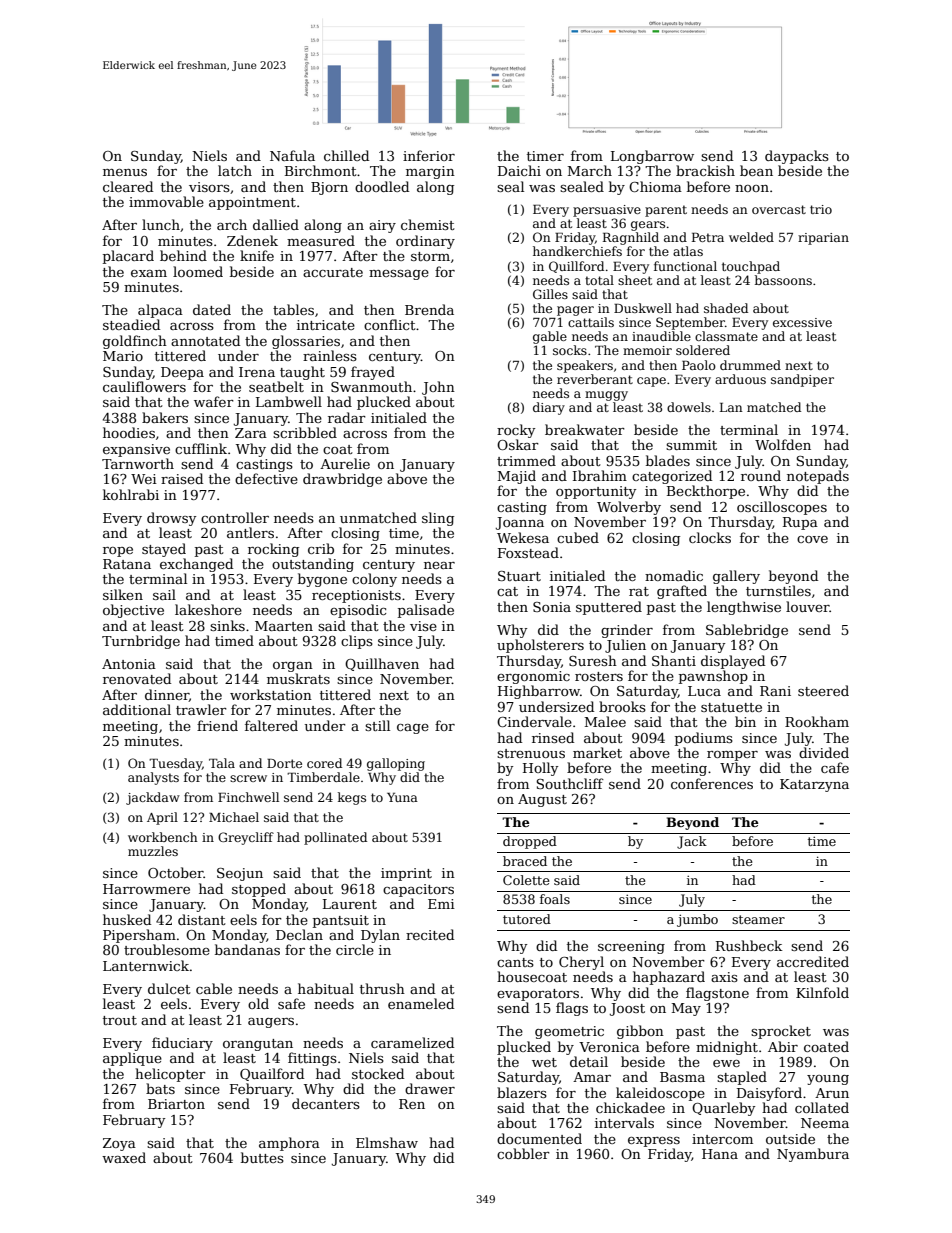  What do you see at coordinates (438, 519) in the screenshot?
I see `sling` at bounding box center [438, 519].
